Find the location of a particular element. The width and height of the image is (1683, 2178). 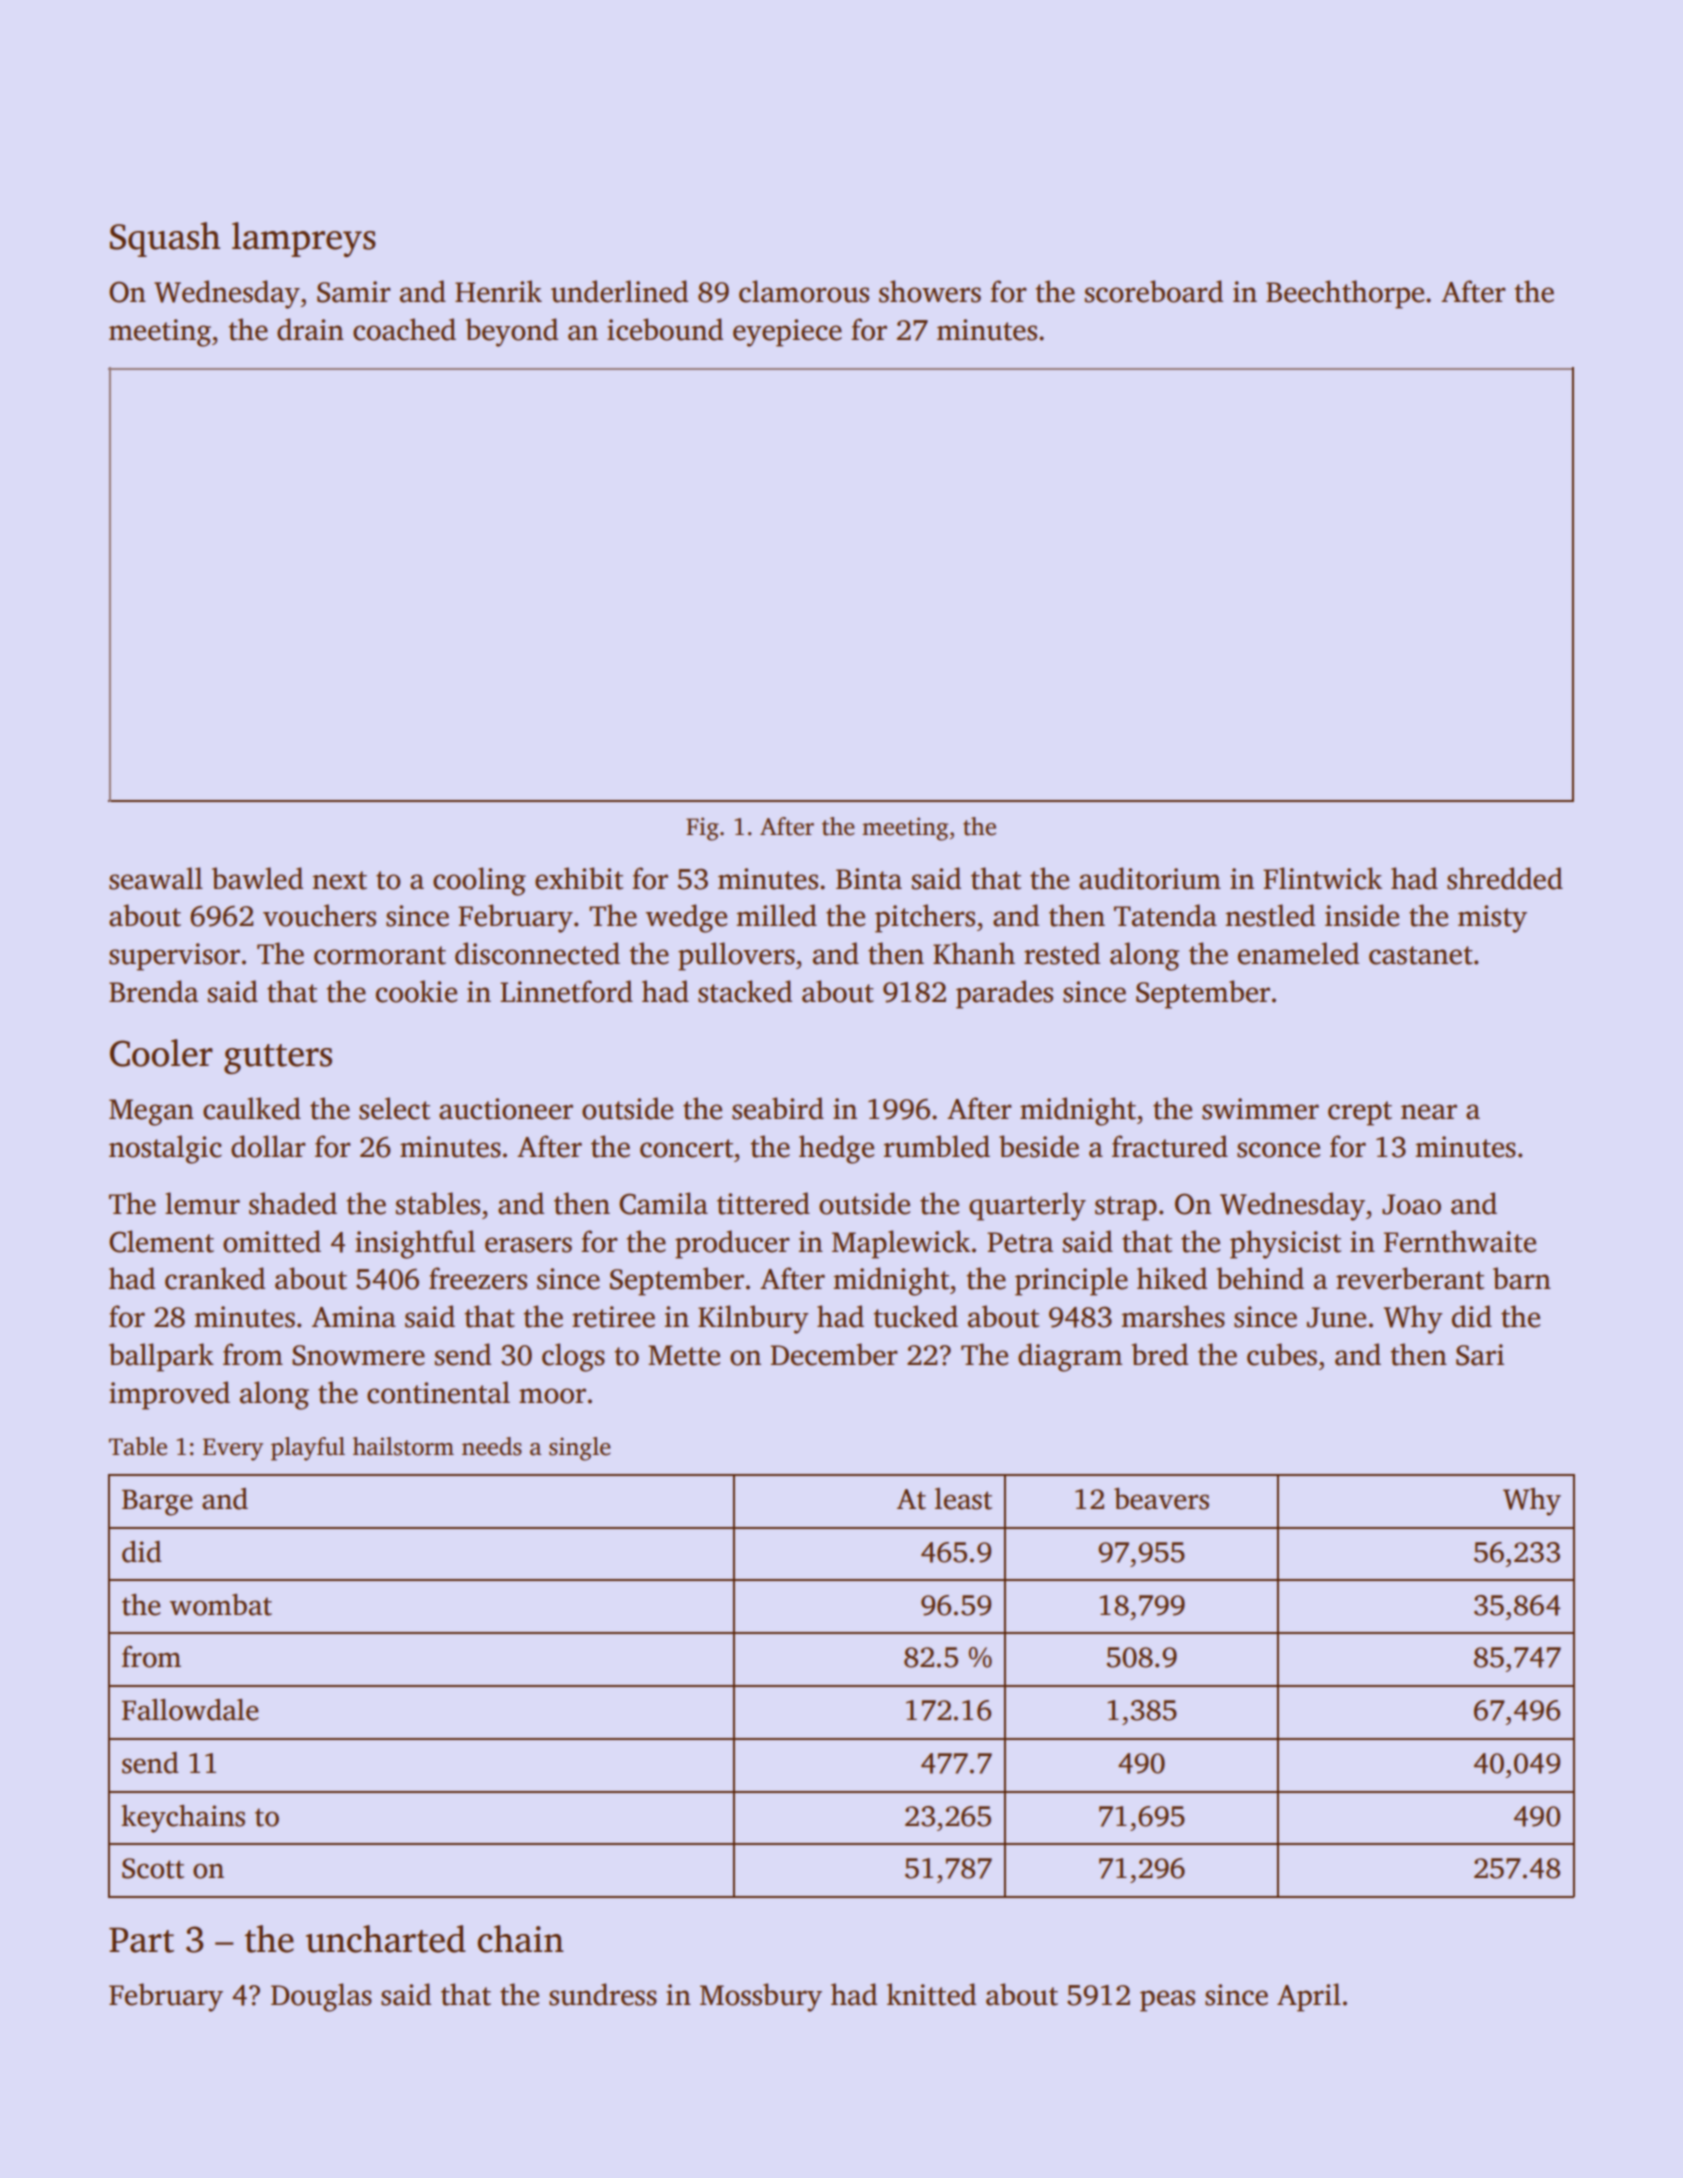

least is located at coordinates (963, 1499).
